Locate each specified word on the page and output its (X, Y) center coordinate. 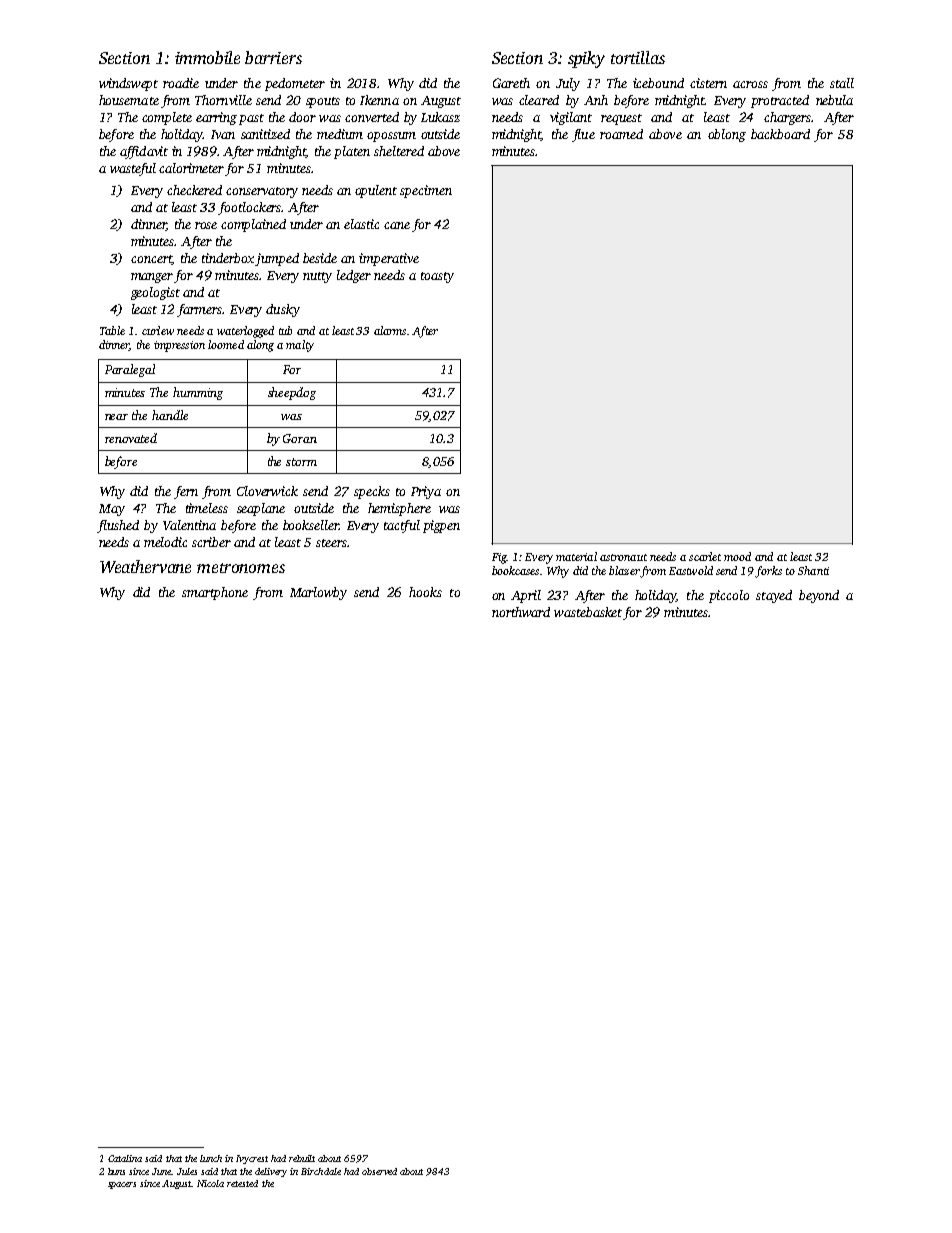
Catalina (125, 1158)
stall (842, 83)
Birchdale (321, 1171)
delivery (271, 1172)
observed (379, 1171)
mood (737, 556)
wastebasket (588, 612)
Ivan (223, 134)
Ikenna (379, 100)
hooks (425, 592)
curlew (158, 330)
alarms (390, 330)
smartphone (215, 593)
